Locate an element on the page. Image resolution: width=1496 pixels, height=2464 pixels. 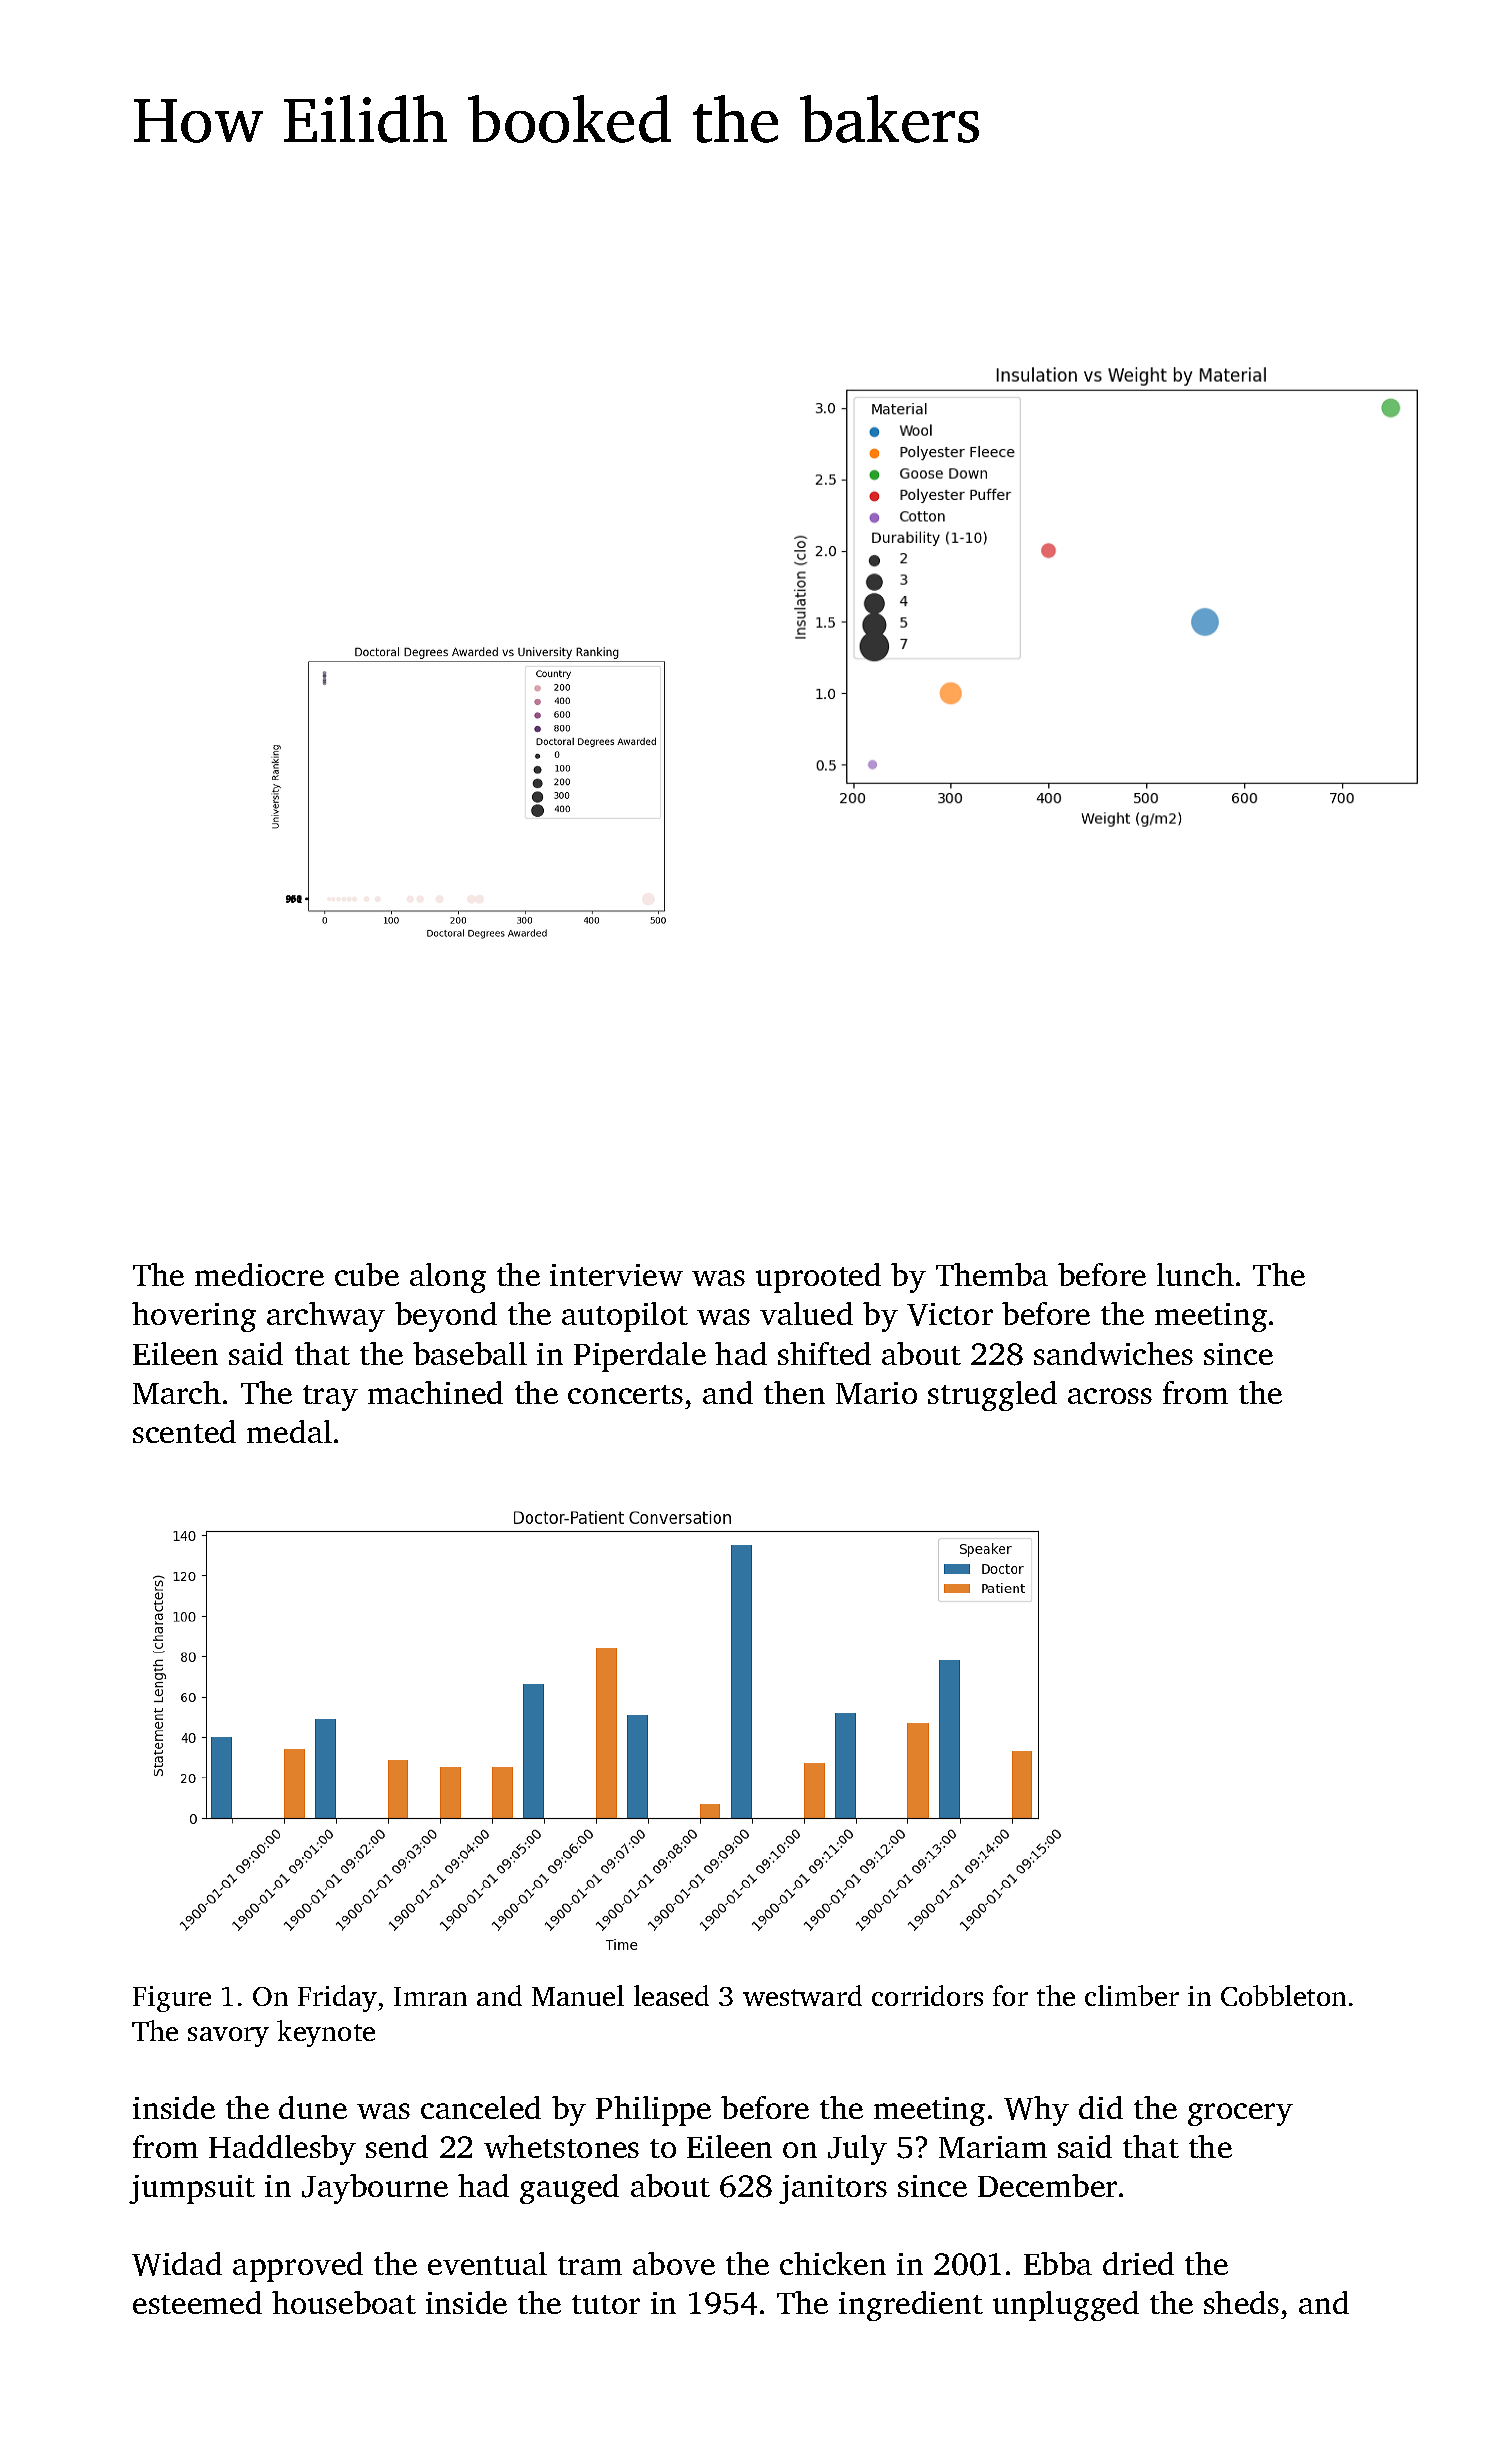
Cobbleton is located at coordinates (1283, 1995).
